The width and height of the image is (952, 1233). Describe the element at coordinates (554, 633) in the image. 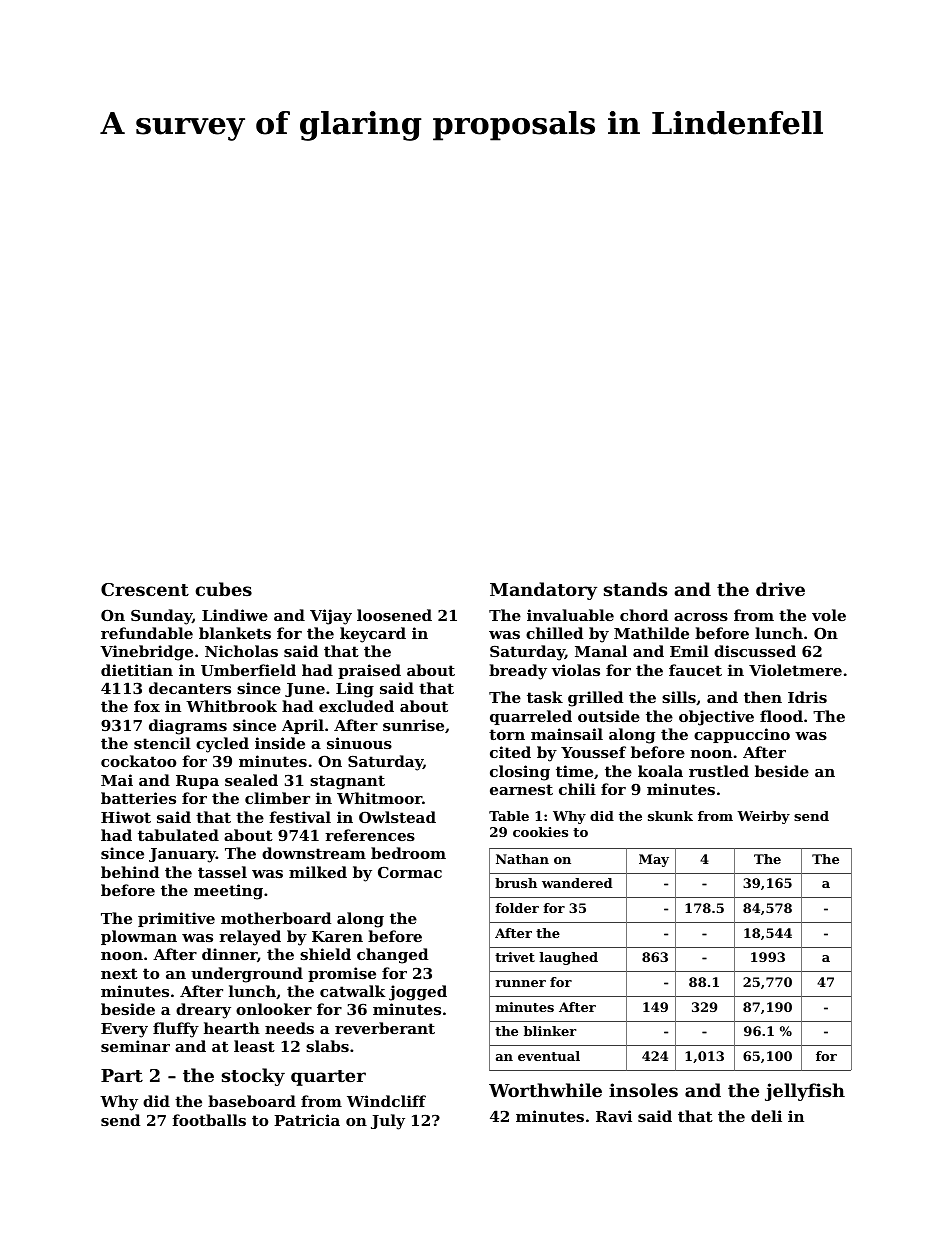

I see `chilled` at that location.
